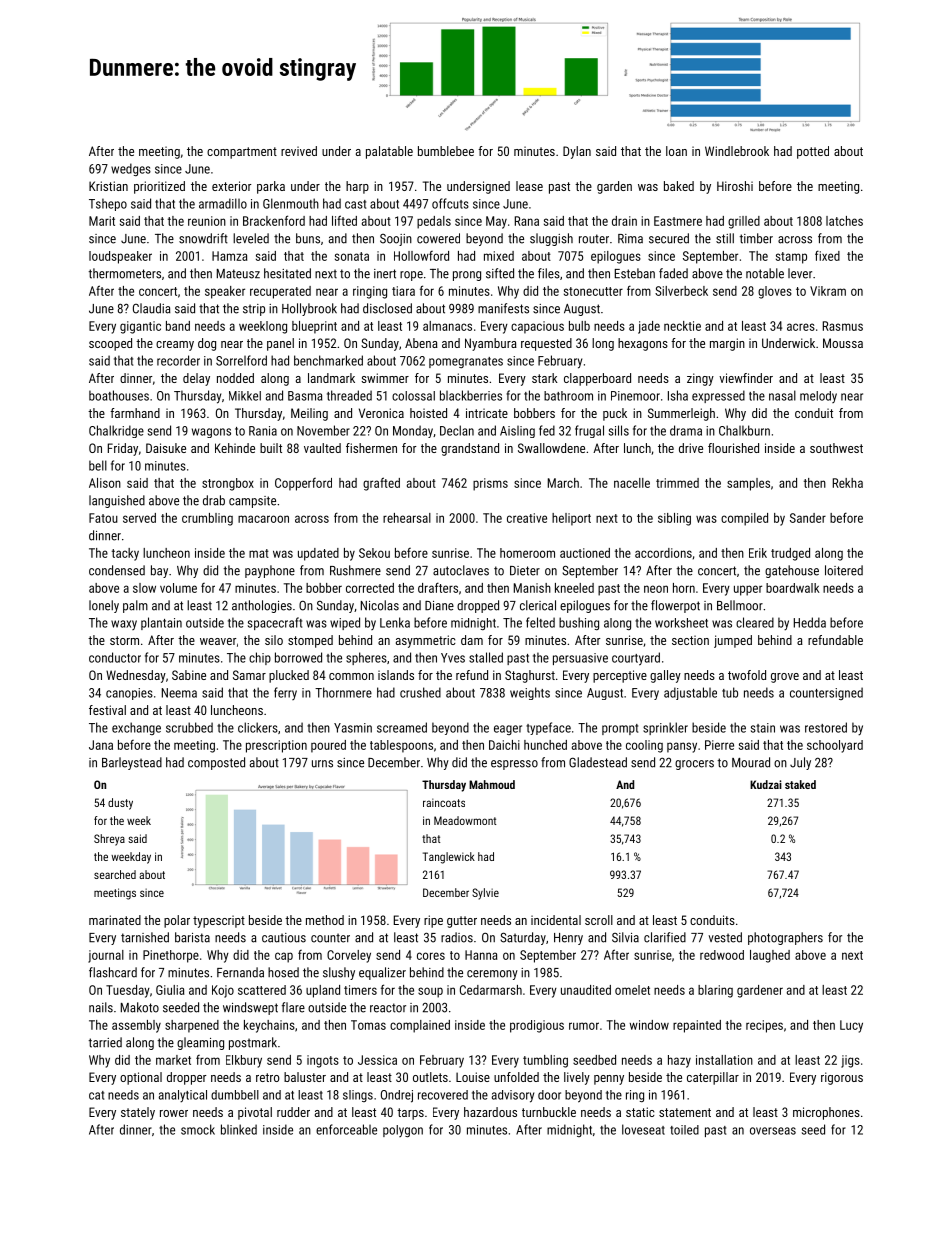 This document has height=1233, width=952. Describe the element at coordinates (813, 152) in the document. I see `potted` at that location.
